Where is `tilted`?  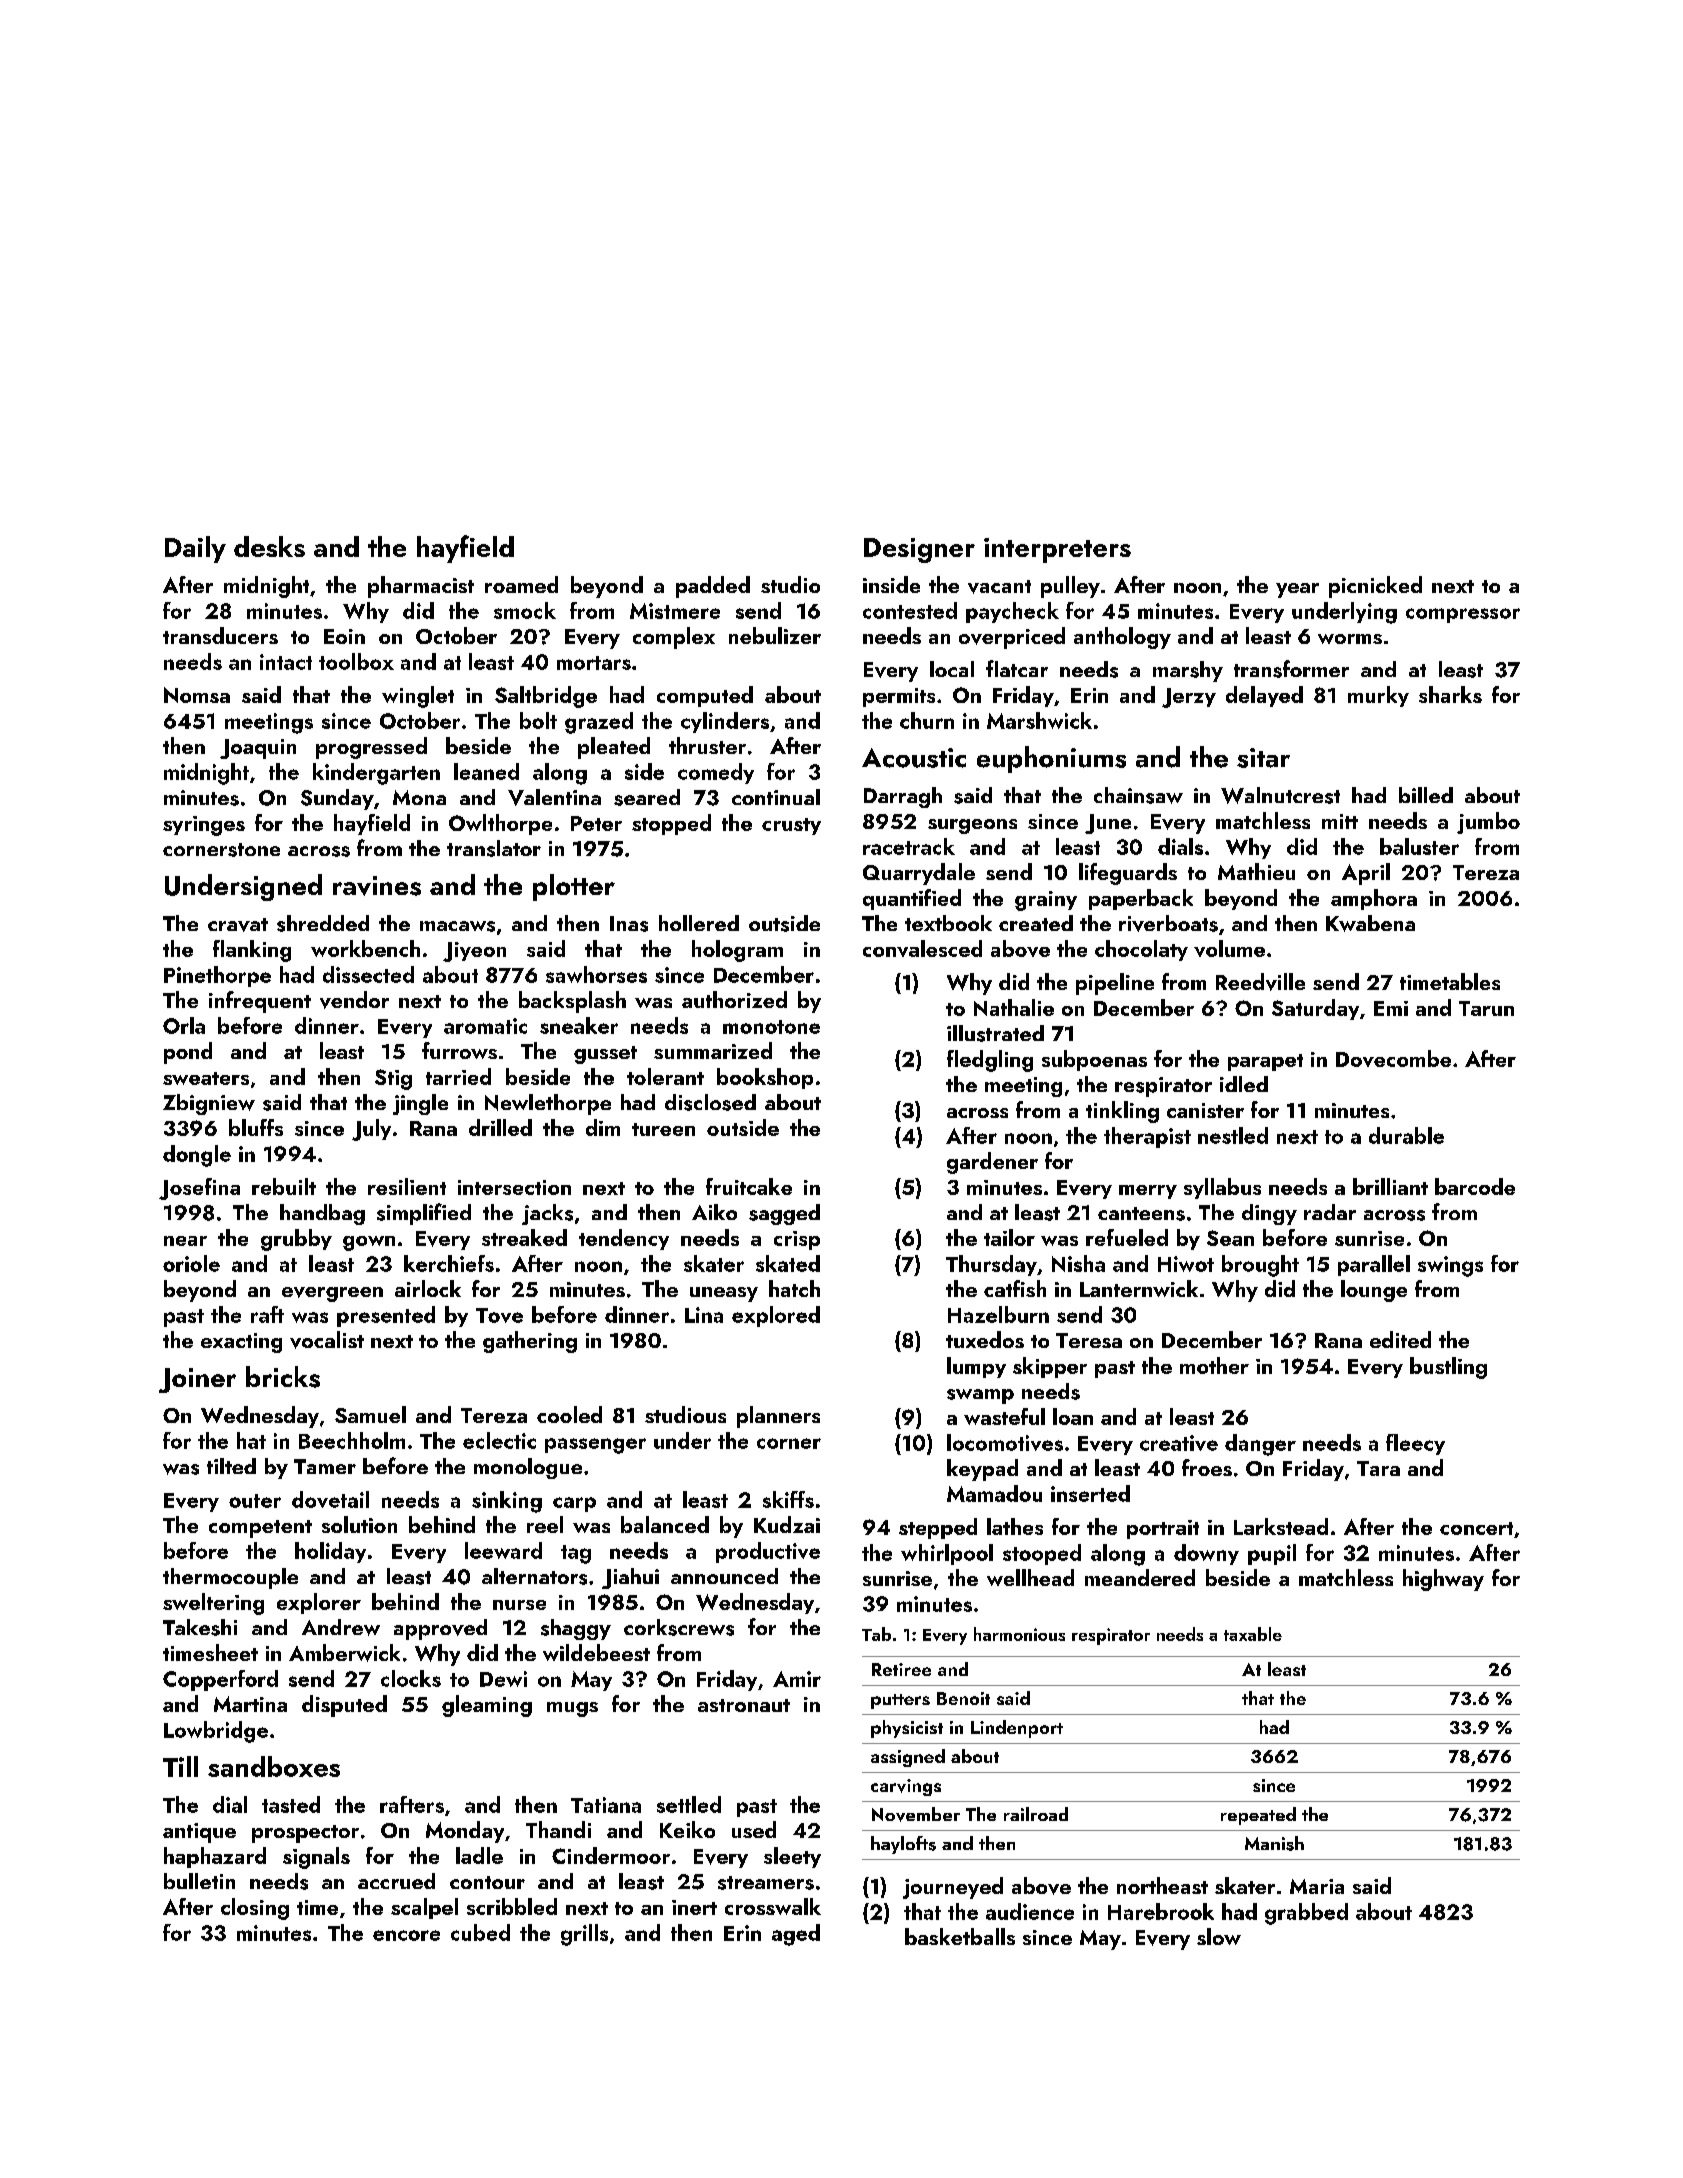
tilted is located at coordinates (231, 1466).
